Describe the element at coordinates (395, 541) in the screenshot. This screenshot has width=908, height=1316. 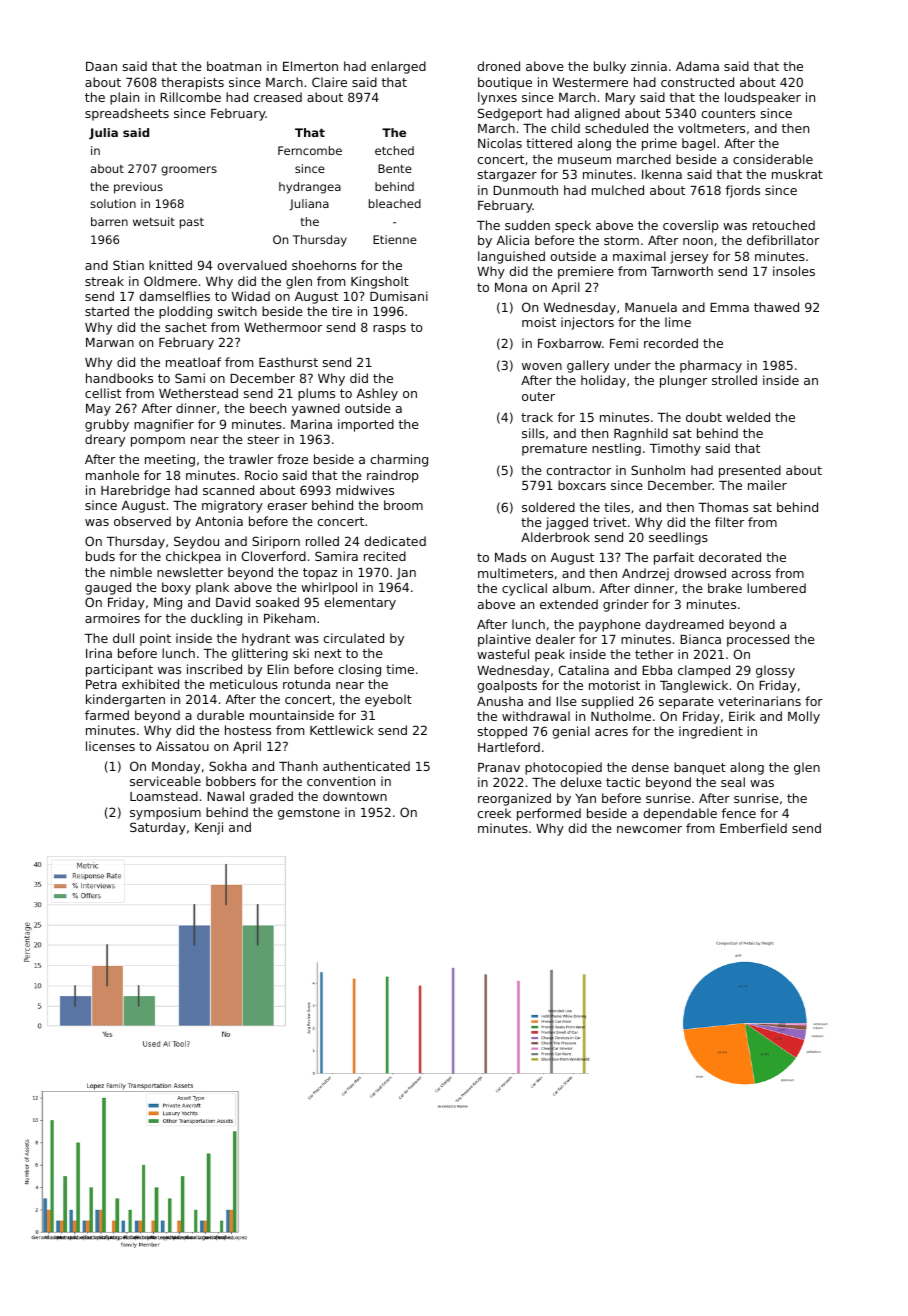
I see `dedicated` at that location.
